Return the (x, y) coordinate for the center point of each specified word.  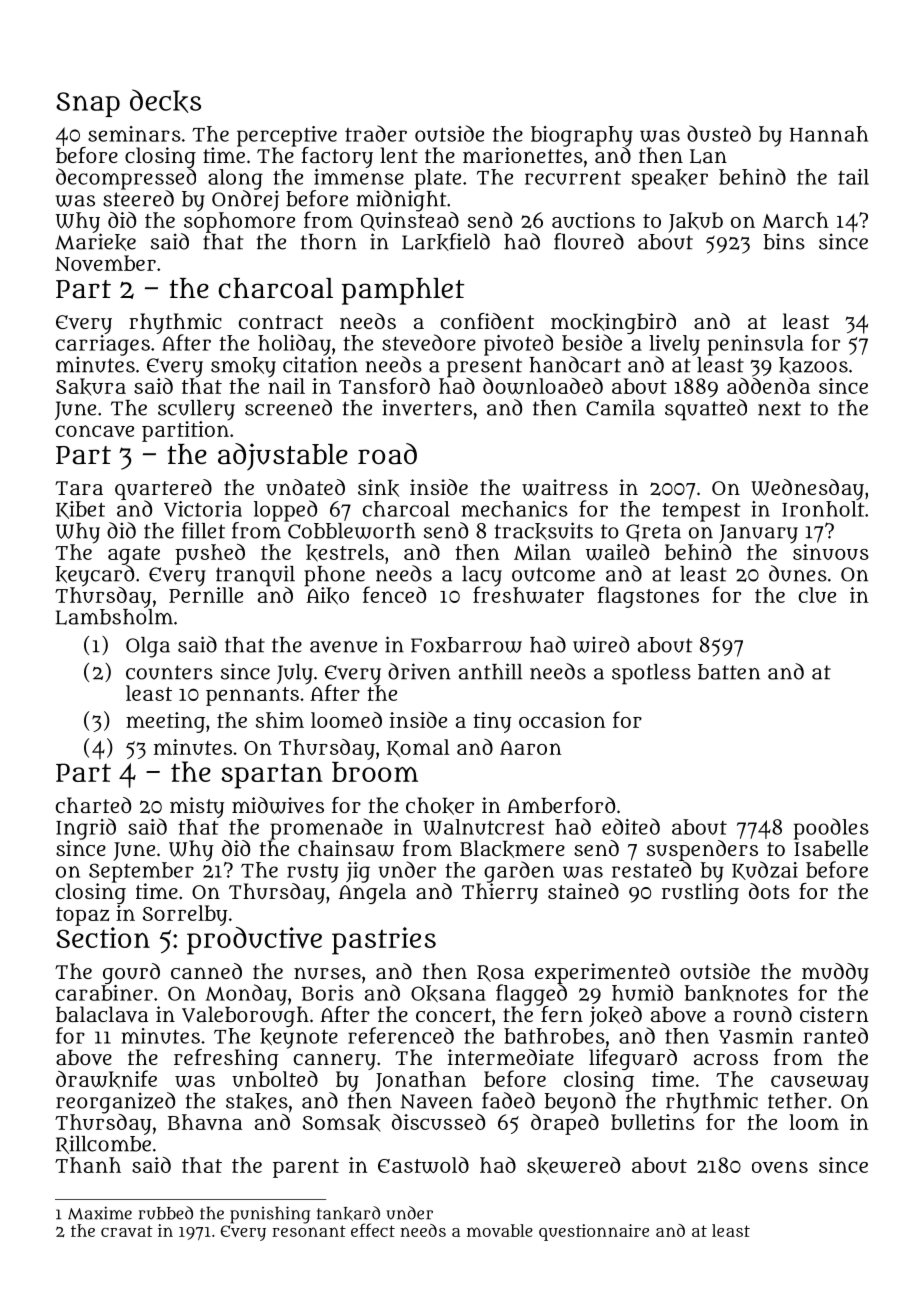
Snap (88, 104)
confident (487, 321)
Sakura (91, 387)
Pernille (206, 595)
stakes (257, 1101)
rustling (700, 893)
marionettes (523, 155)
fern (562, 1014)
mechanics (515, 509)
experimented (602, 973)
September (141, 872)
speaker (670, 179)
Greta (653, 533)
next (779, 408)
